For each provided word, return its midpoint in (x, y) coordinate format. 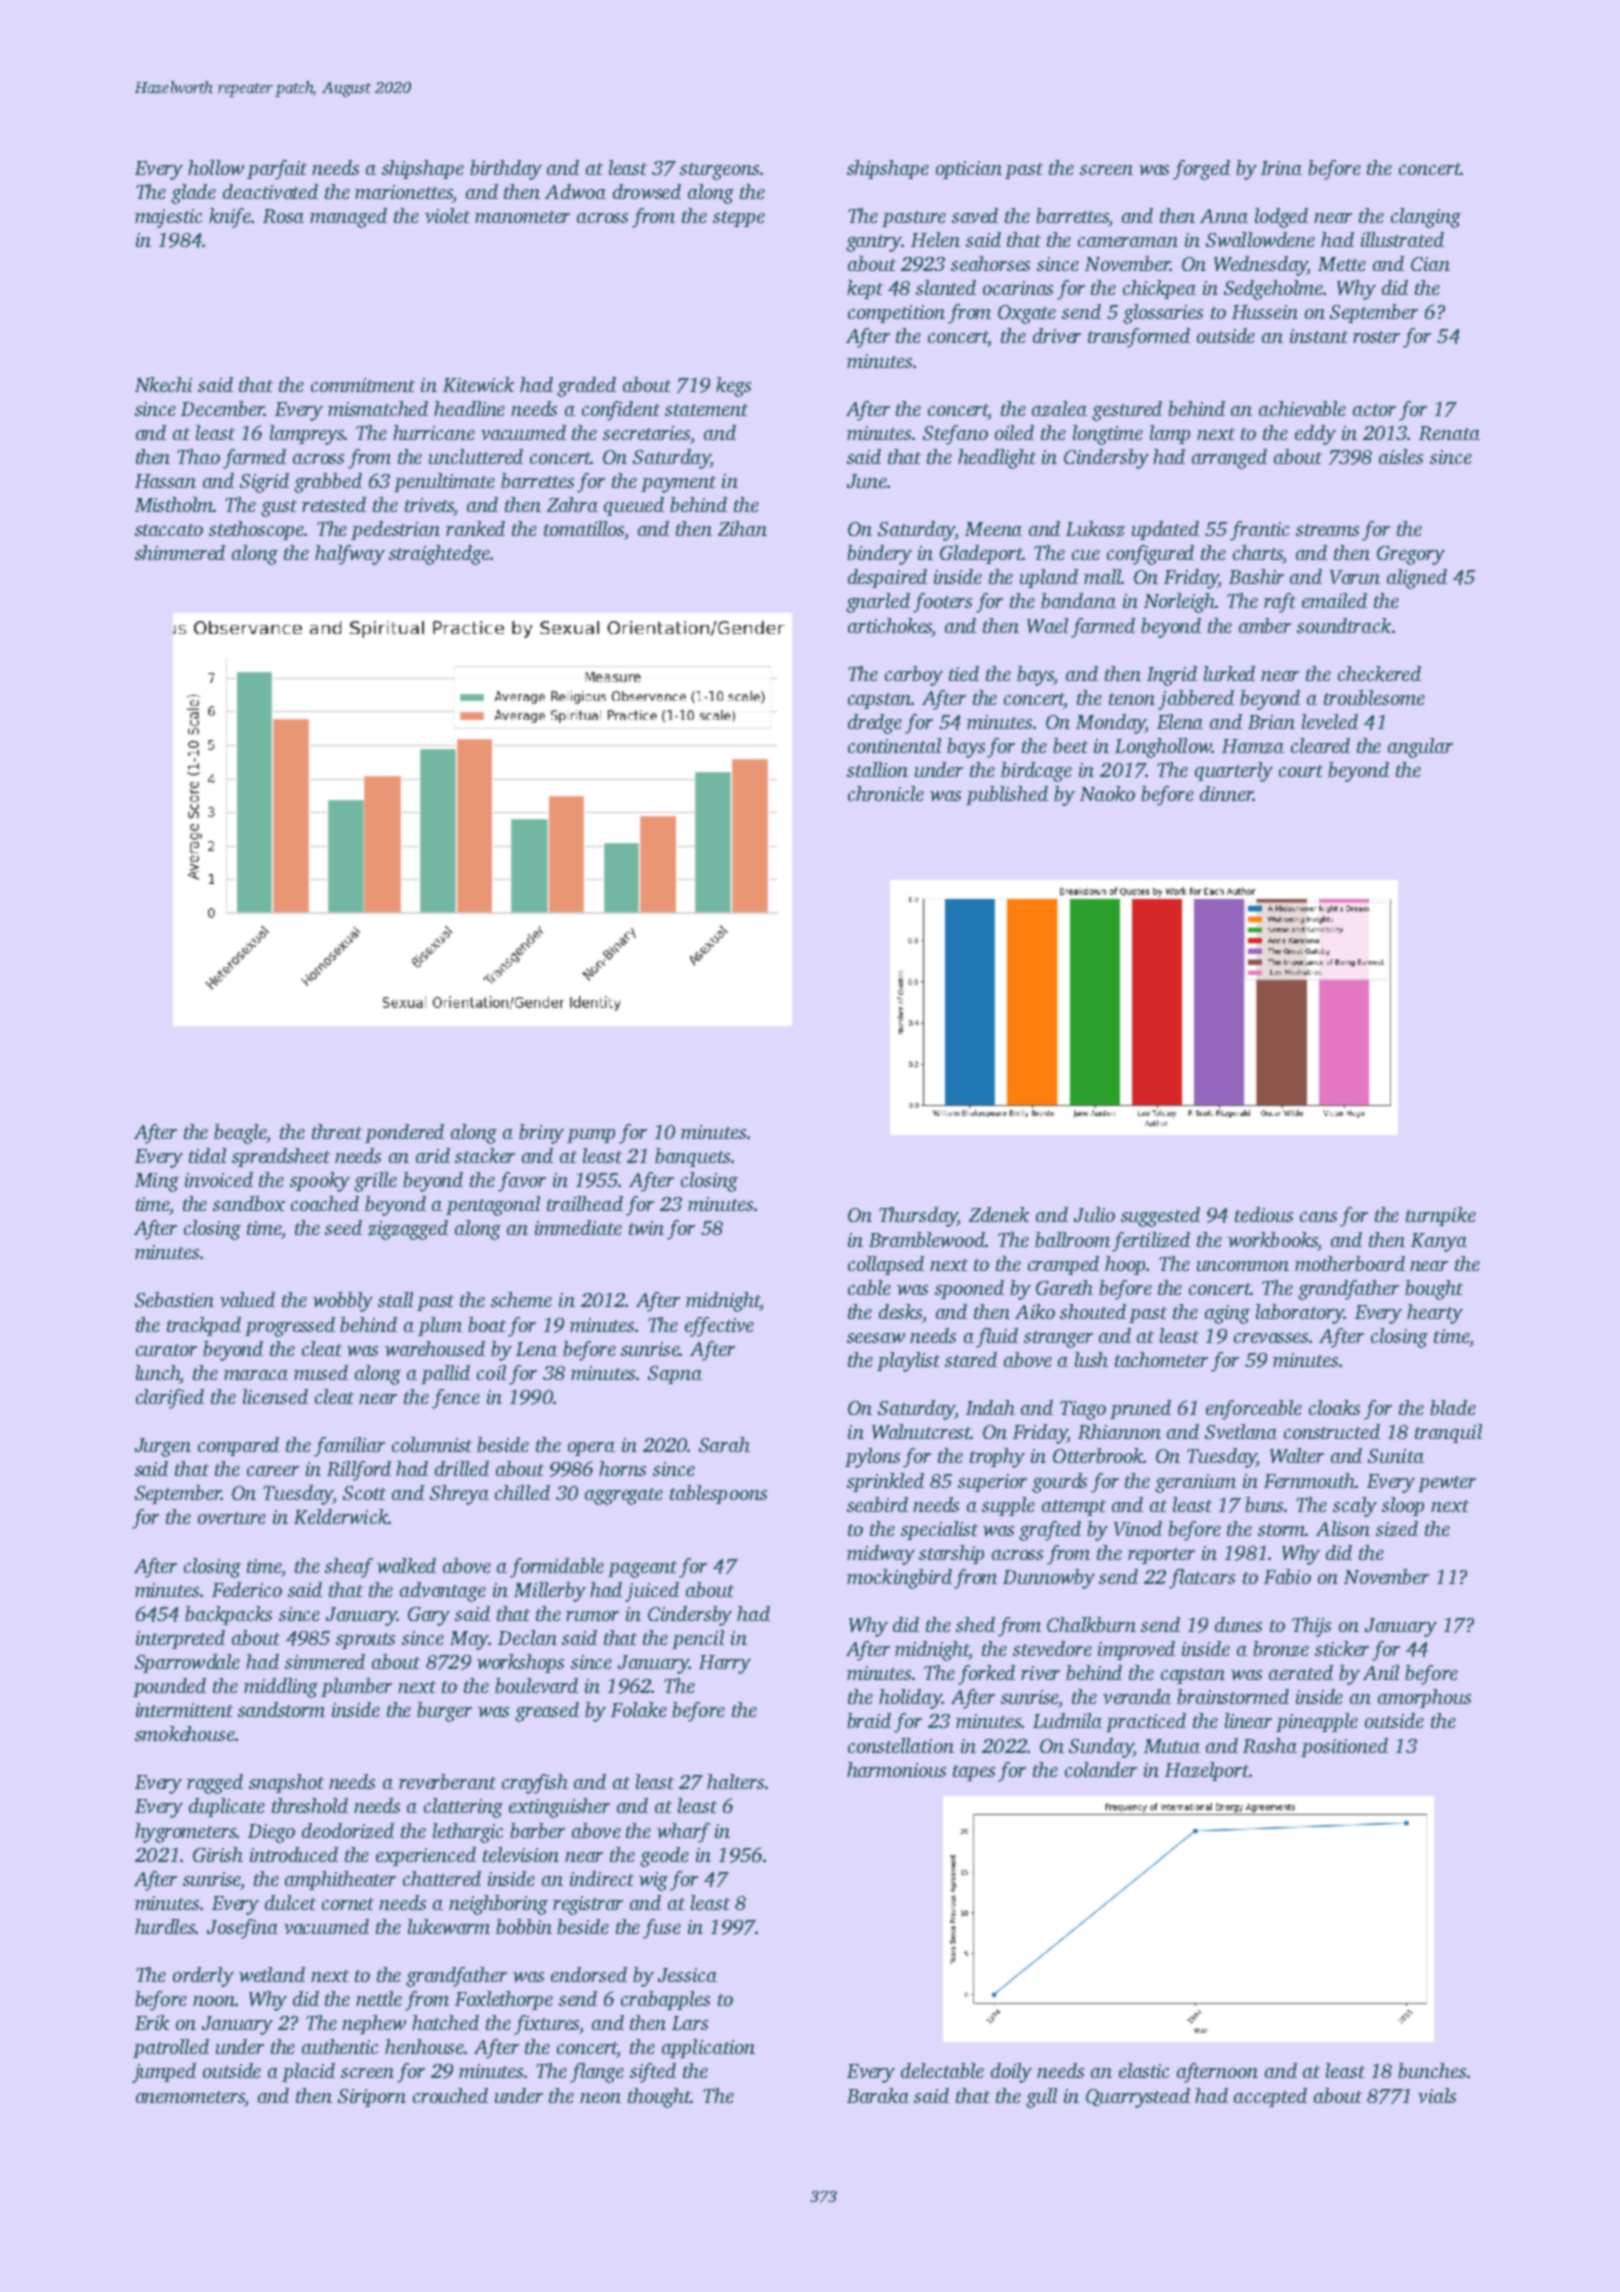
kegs (733, 387)
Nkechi (163, 384)
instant (1319, 336)
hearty (1435, 1314)
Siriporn (372, 2098)
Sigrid (264, 483)
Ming (157, 1182)
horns (622, 1468)
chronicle (886, 793)
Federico (247, 1589)
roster (1376, 337)
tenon (1132, 699)
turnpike (1441, 1216)
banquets (692, 1157)
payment (678, 484)
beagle (240, 1134)
